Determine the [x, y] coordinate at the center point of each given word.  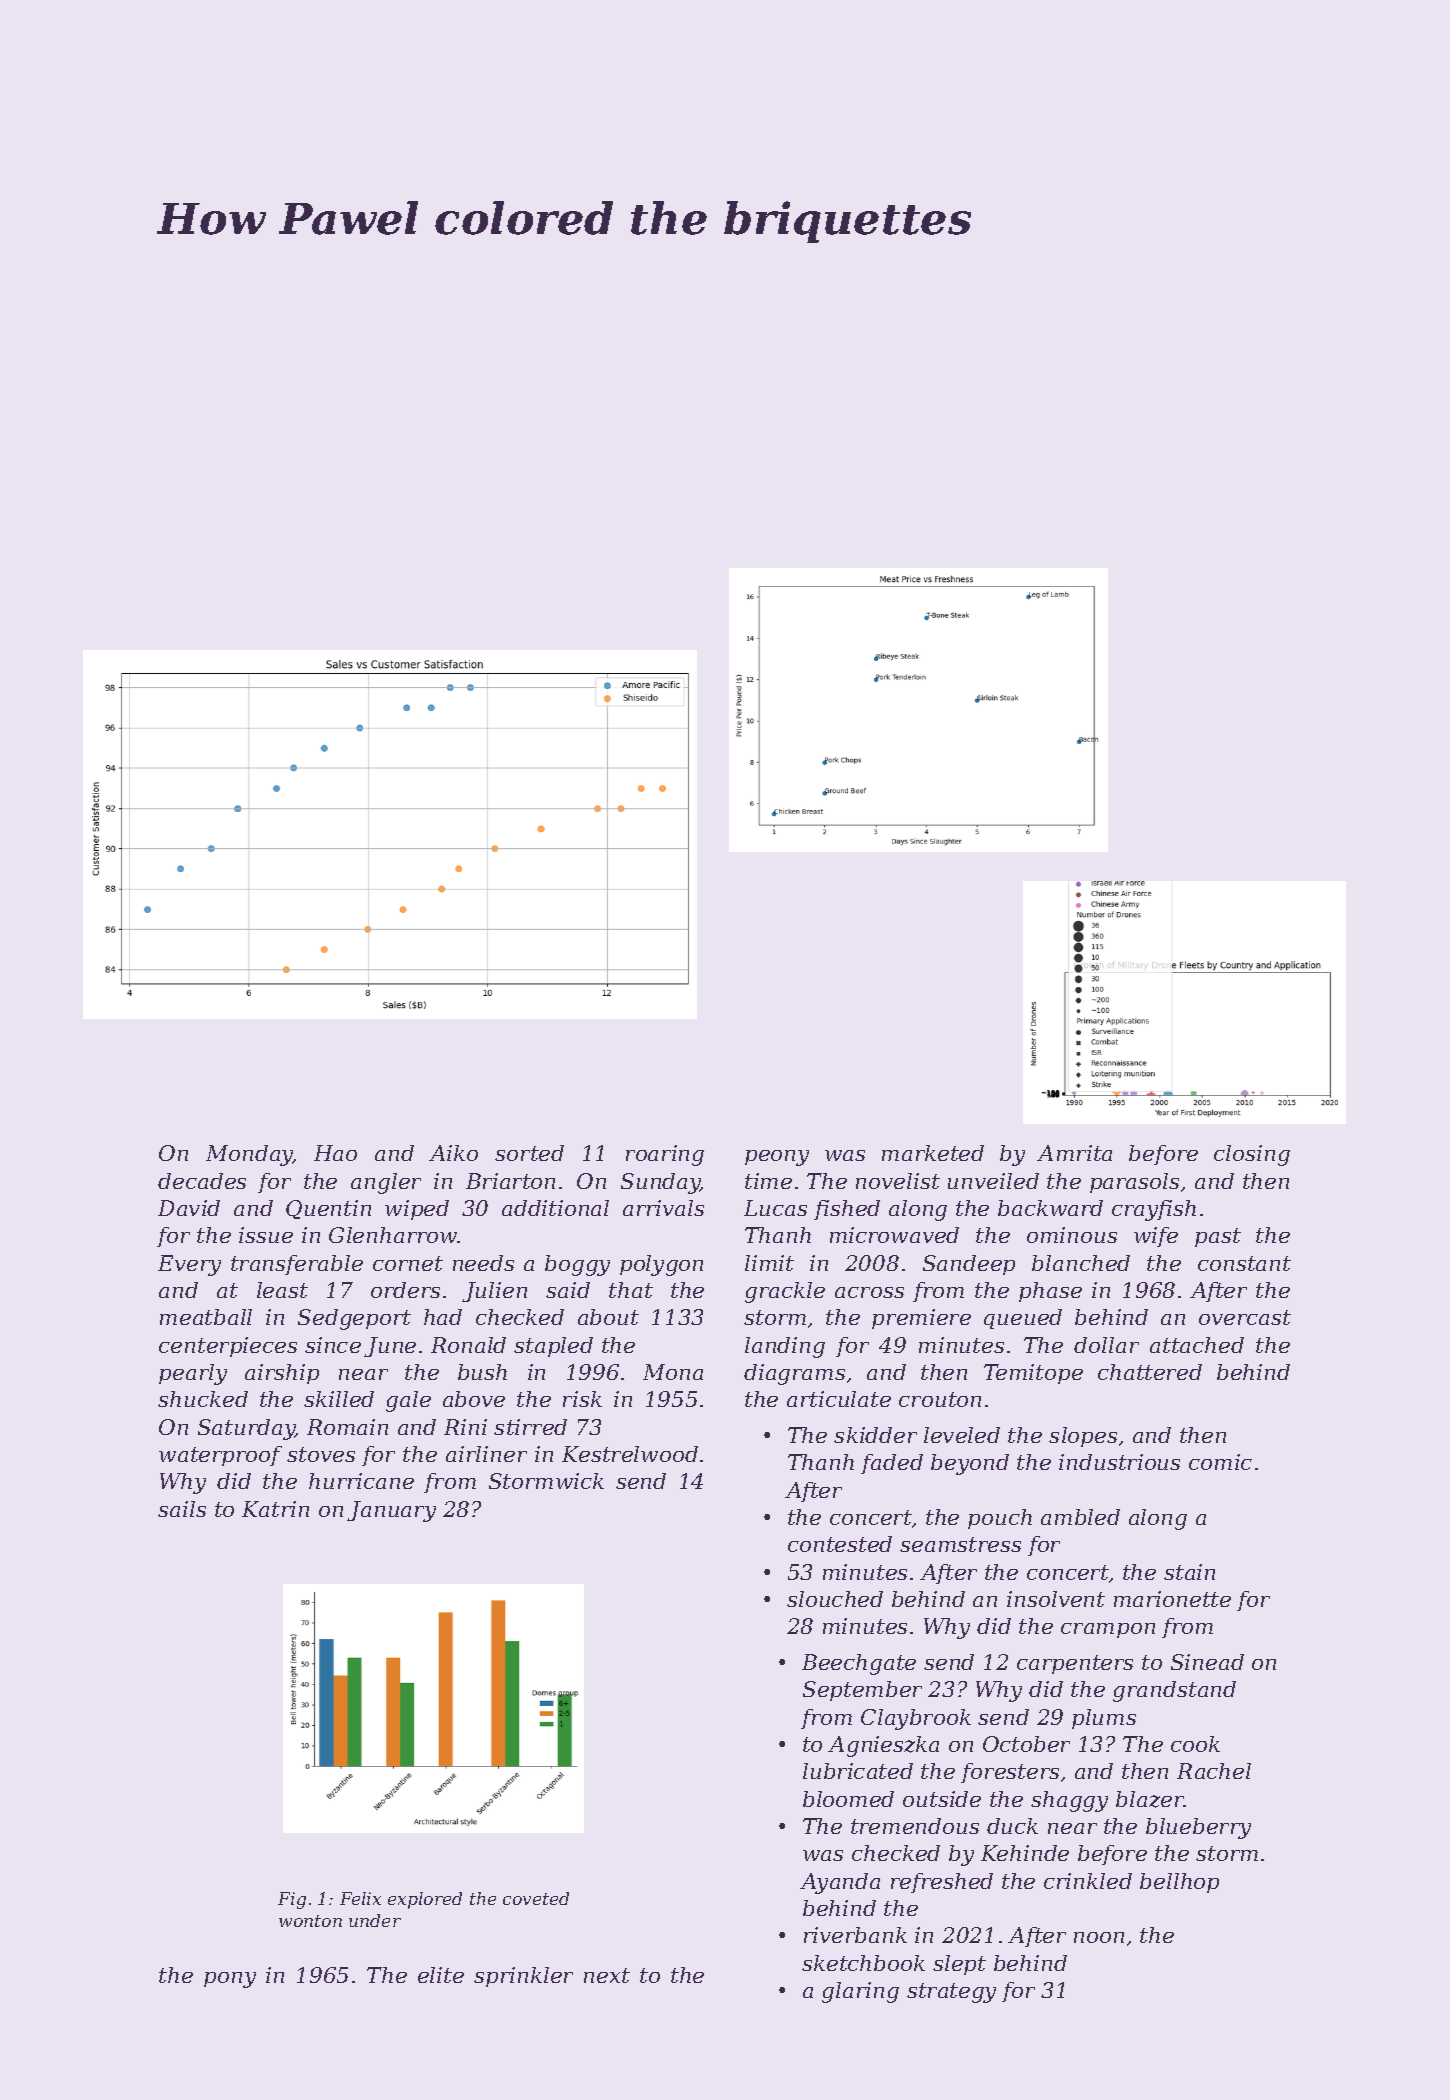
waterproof [220, 1456]
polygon [661, 1265]
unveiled [993, 1181]
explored [425, 1900]
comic [1220, 1462]
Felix [360, 1898]
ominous [1072, 1235]
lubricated [858, 1771]
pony [230, 1980]
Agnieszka [883, 1746]
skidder [875, 1435]
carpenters [1075, 1664]
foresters [1010, 1773]
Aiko [453, 1153]
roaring [665, 1155]
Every [189, 1265]
